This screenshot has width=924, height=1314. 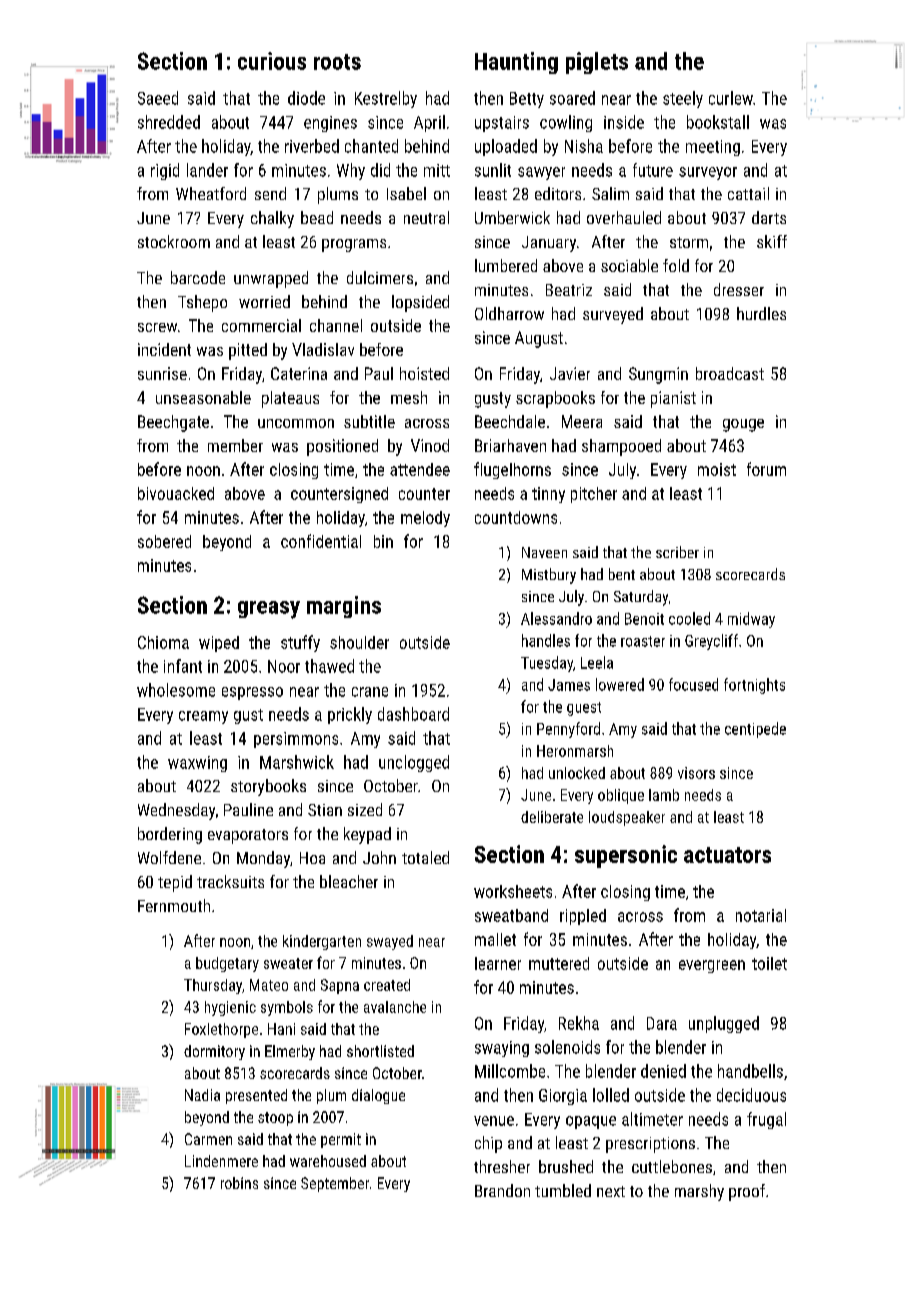 What do you see at coordinates (597, 63) in the screenshot?
I see `piglets` at bounding box center [597, 63].
